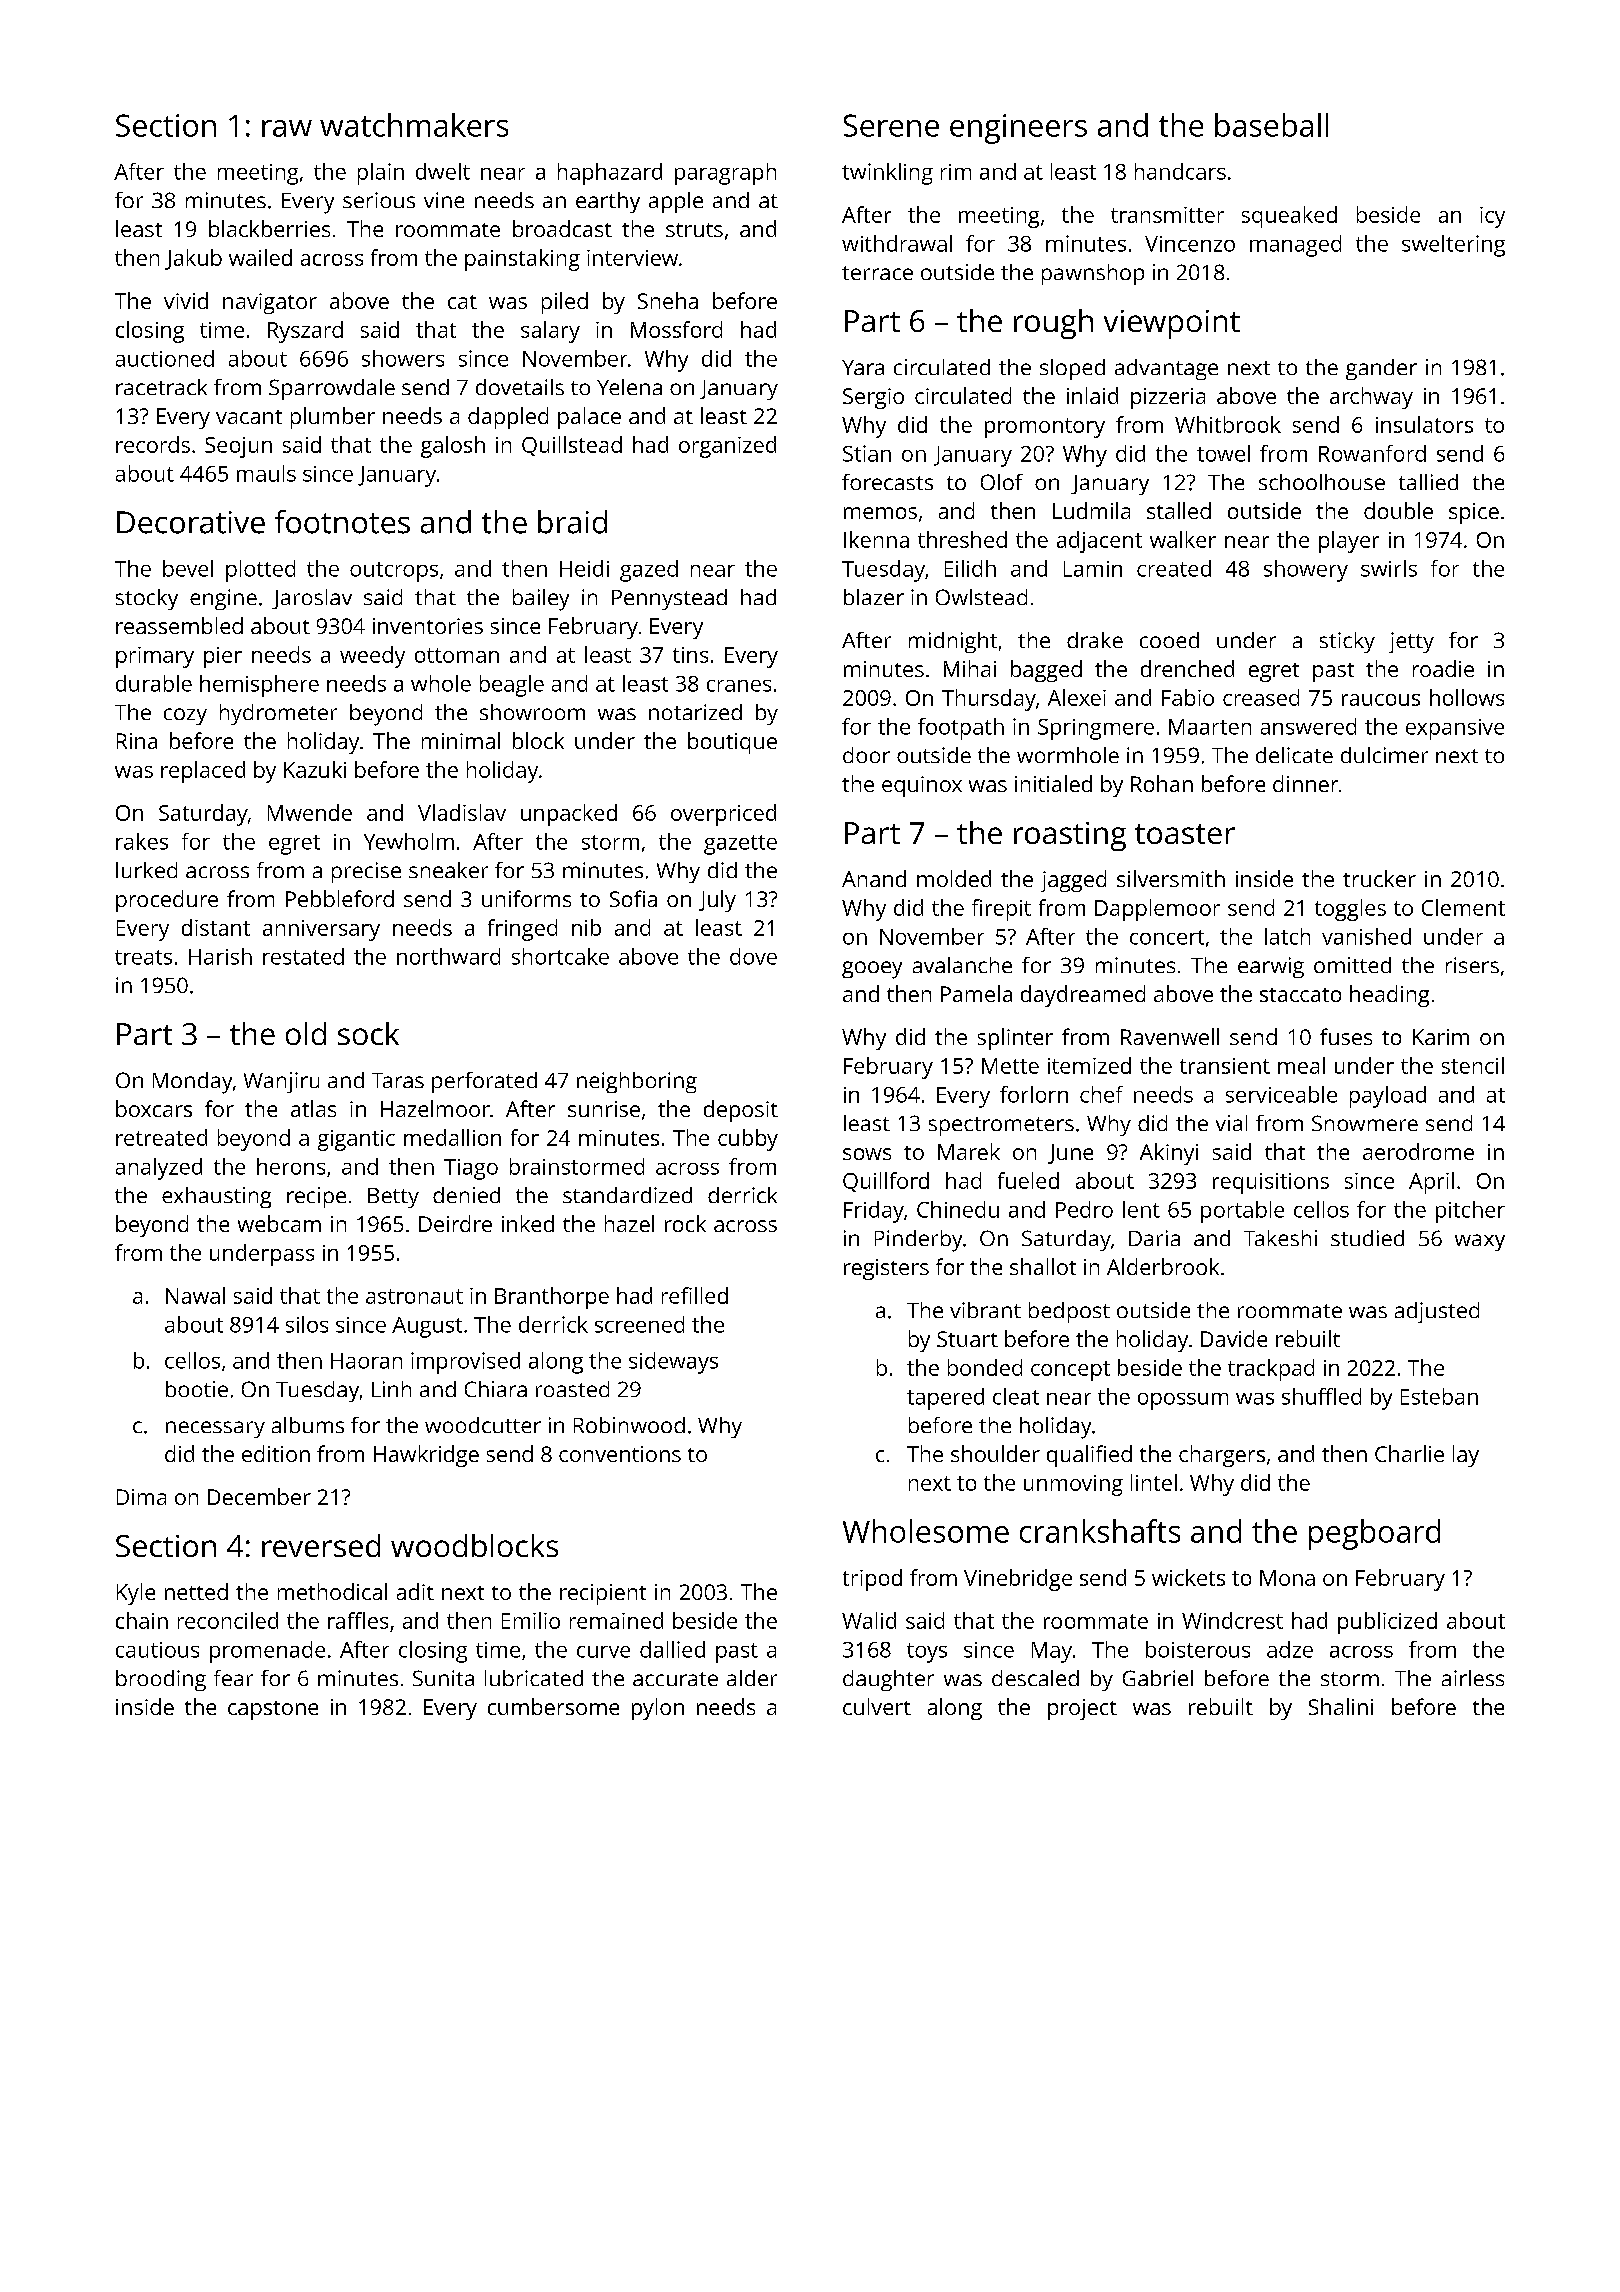 This document has height=2292, width=1620. Describe the element at coordinates (1341, 1706) in the document. I see `Shalini` at that location.
